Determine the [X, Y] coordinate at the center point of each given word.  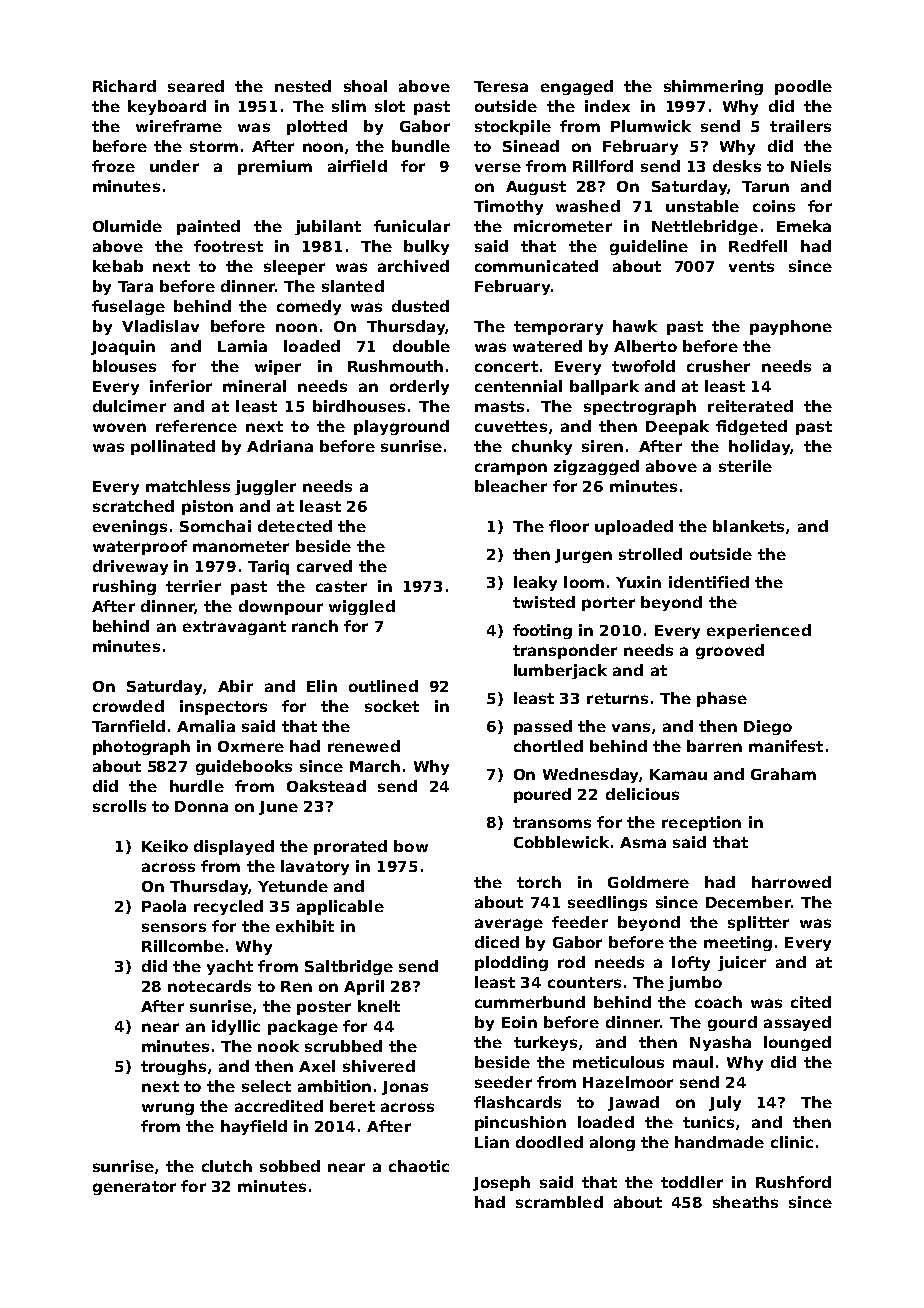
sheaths [745, 1202]
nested [303, 86]
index [607, 106]
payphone [791, 327]
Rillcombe [183, 946]
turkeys [545, 1043]
